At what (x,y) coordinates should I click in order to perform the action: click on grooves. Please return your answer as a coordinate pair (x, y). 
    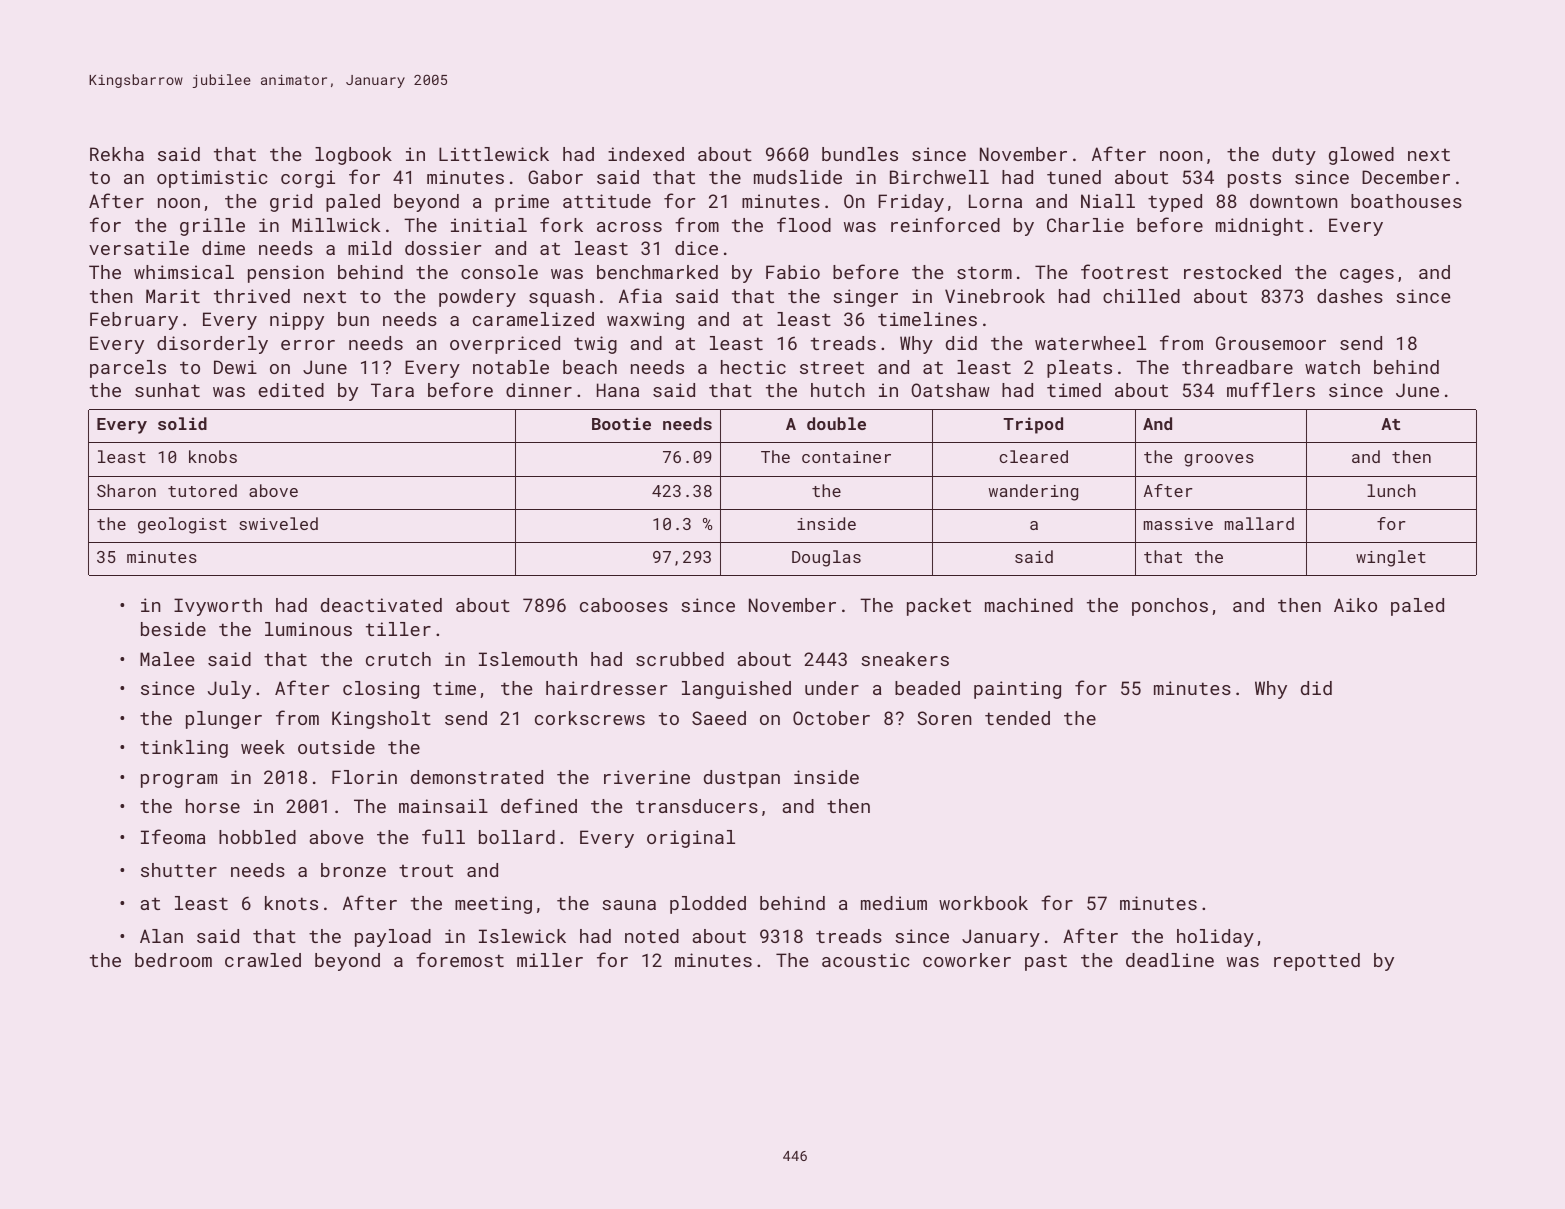
    Looking at the image, I should click on (1219, 460).
